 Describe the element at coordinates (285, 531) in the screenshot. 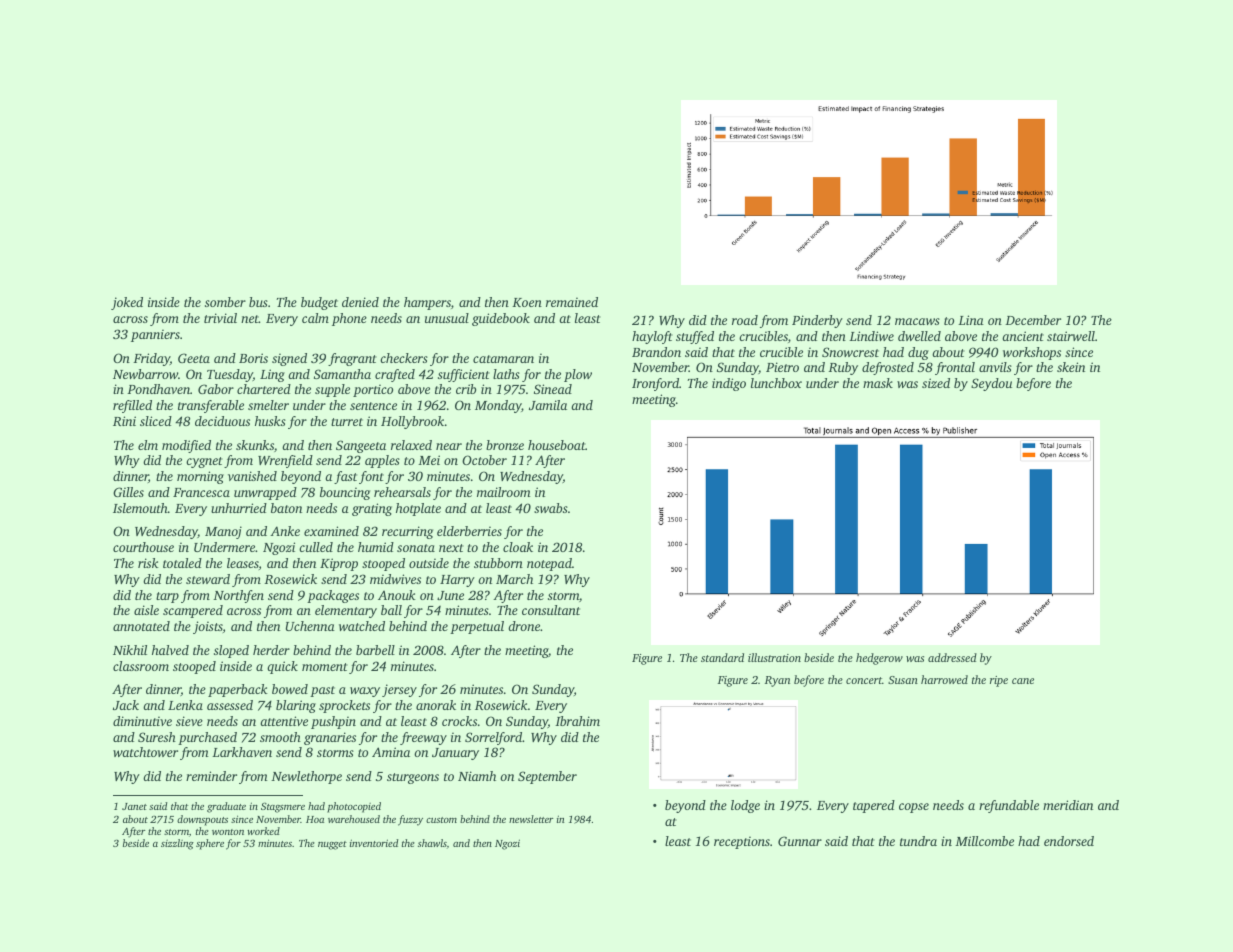

I see `Anke` at that location.
